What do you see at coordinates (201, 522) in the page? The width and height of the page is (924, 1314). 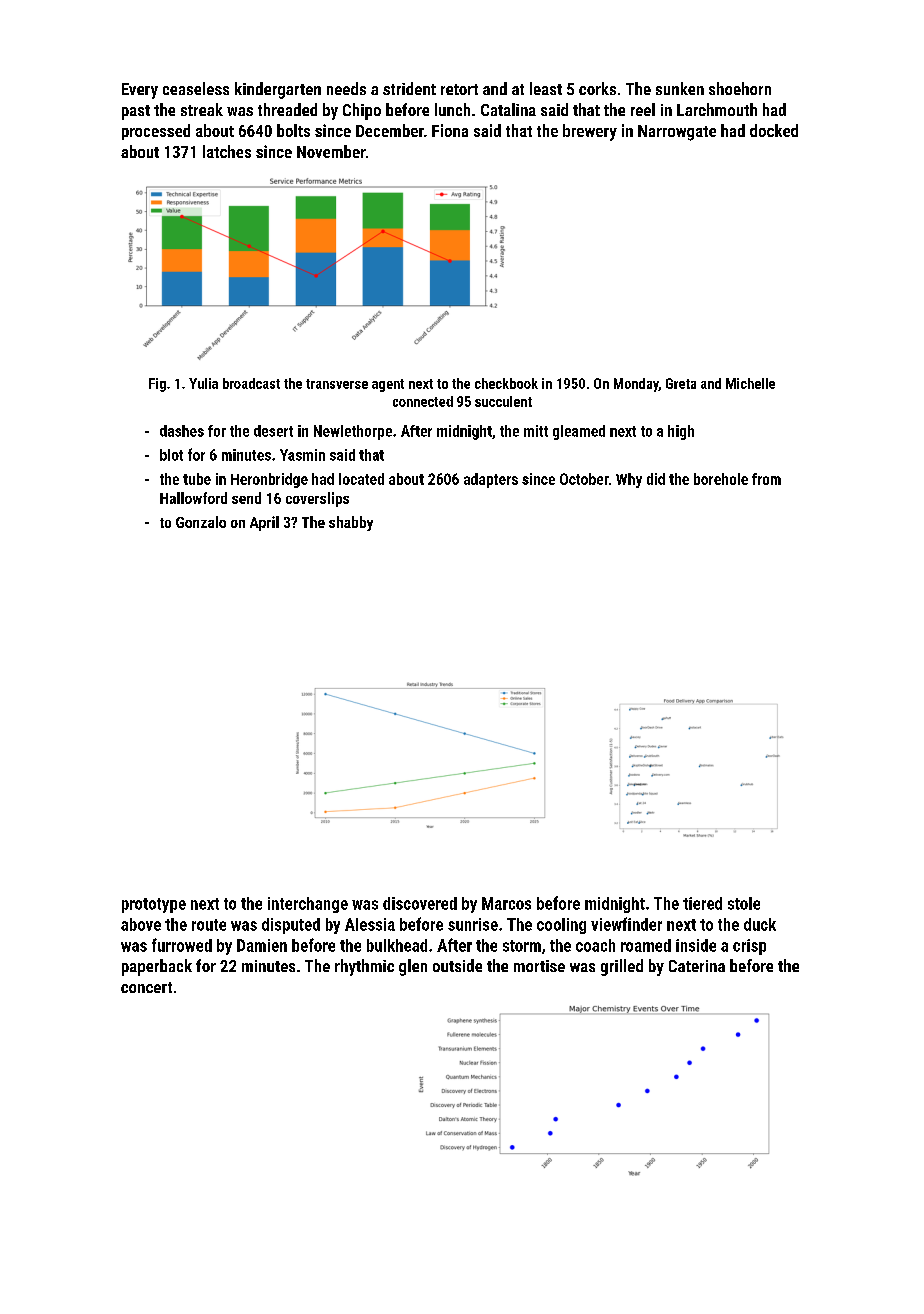 I see `Gonzalo` at bounding box center [201, 522].
